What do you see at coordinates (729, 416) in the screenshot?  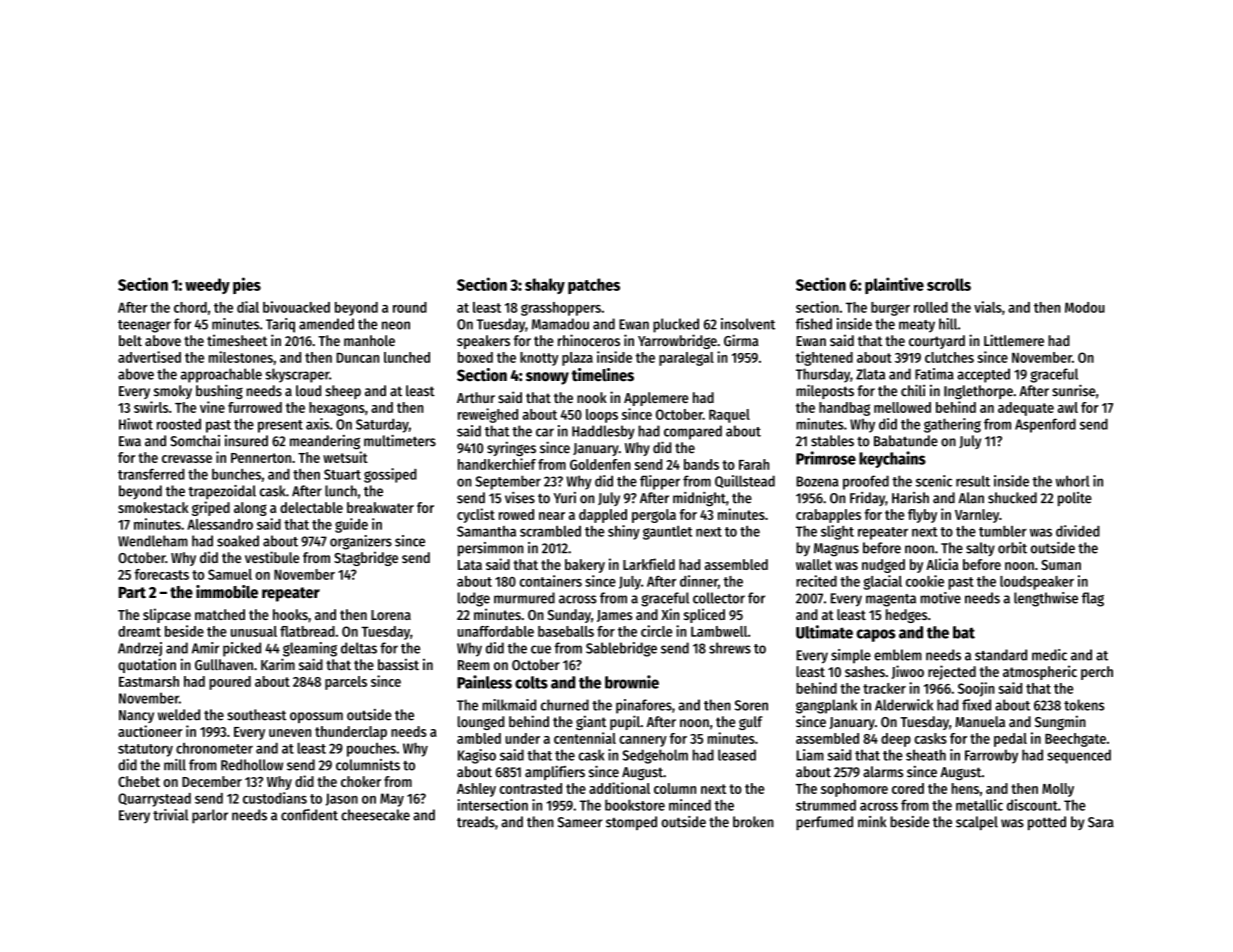 I see `Raquel` at bounding box center [729, 416].
